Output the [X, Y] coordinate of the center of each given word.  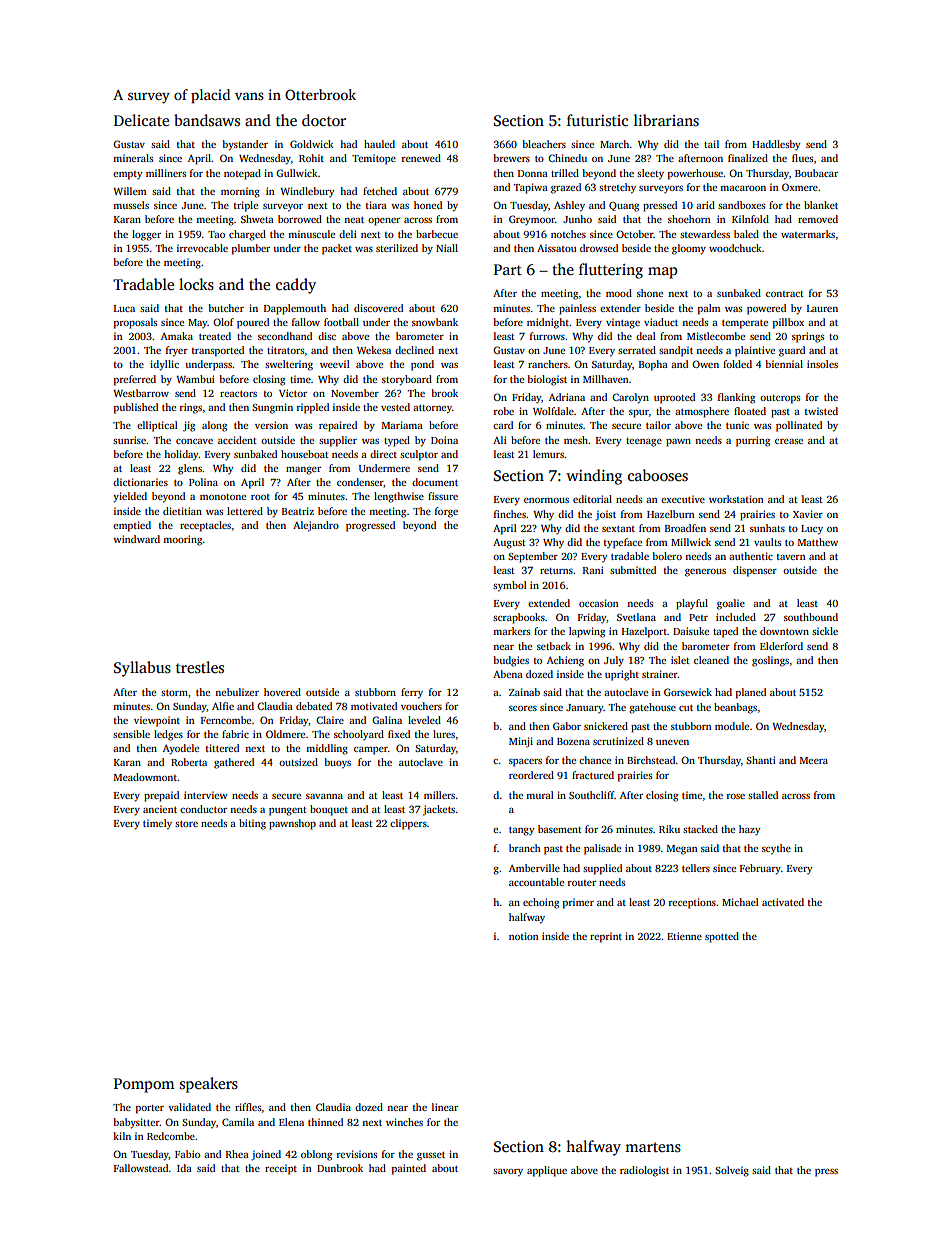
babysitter [136, 1123]
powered [766, 309]
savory [508, 1173]
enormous [546, 500]
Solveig [732, 1171]
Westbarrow [141, 393]
